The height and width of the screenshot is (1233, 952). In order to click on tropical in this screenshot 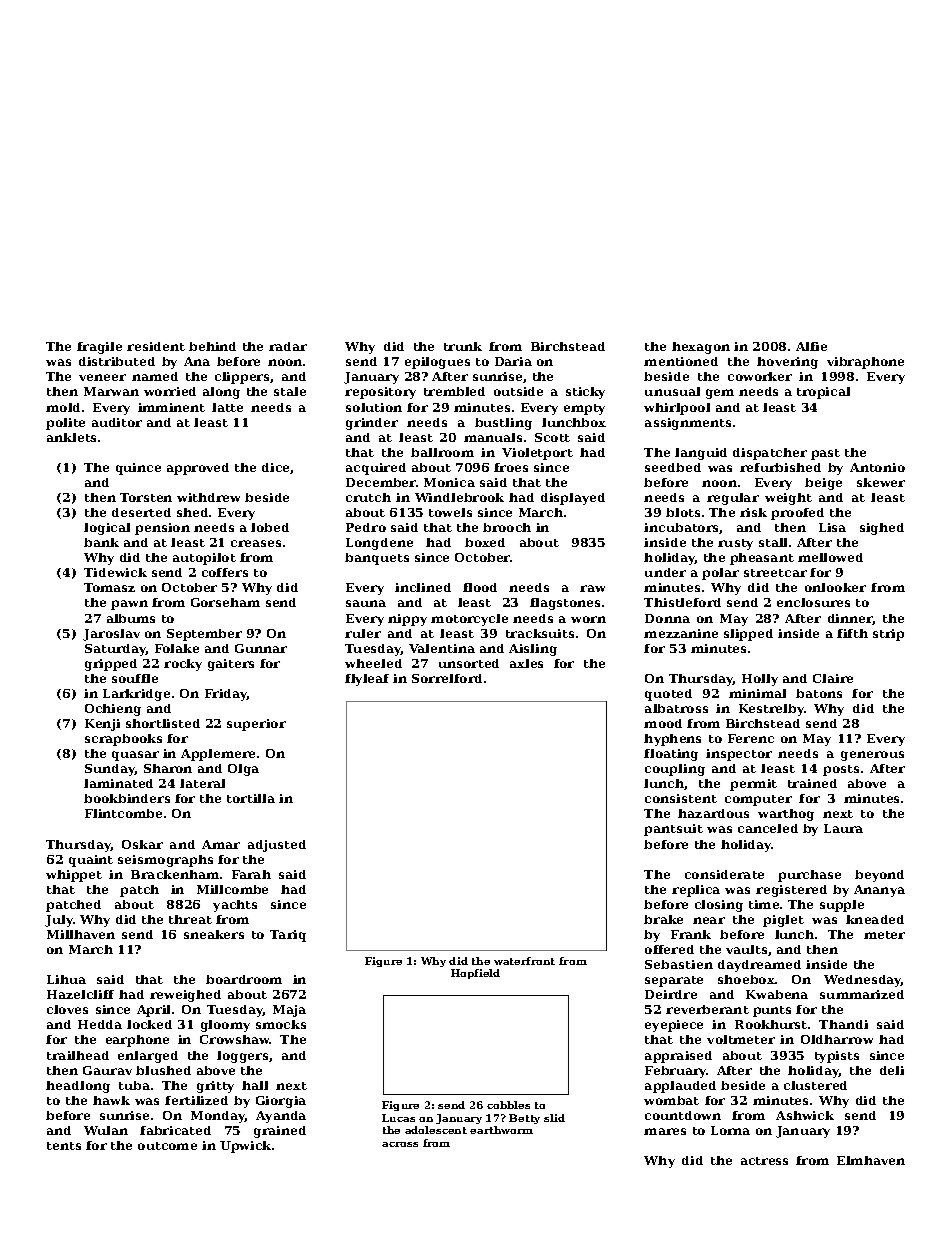, I will do `click(823, 393)`.
